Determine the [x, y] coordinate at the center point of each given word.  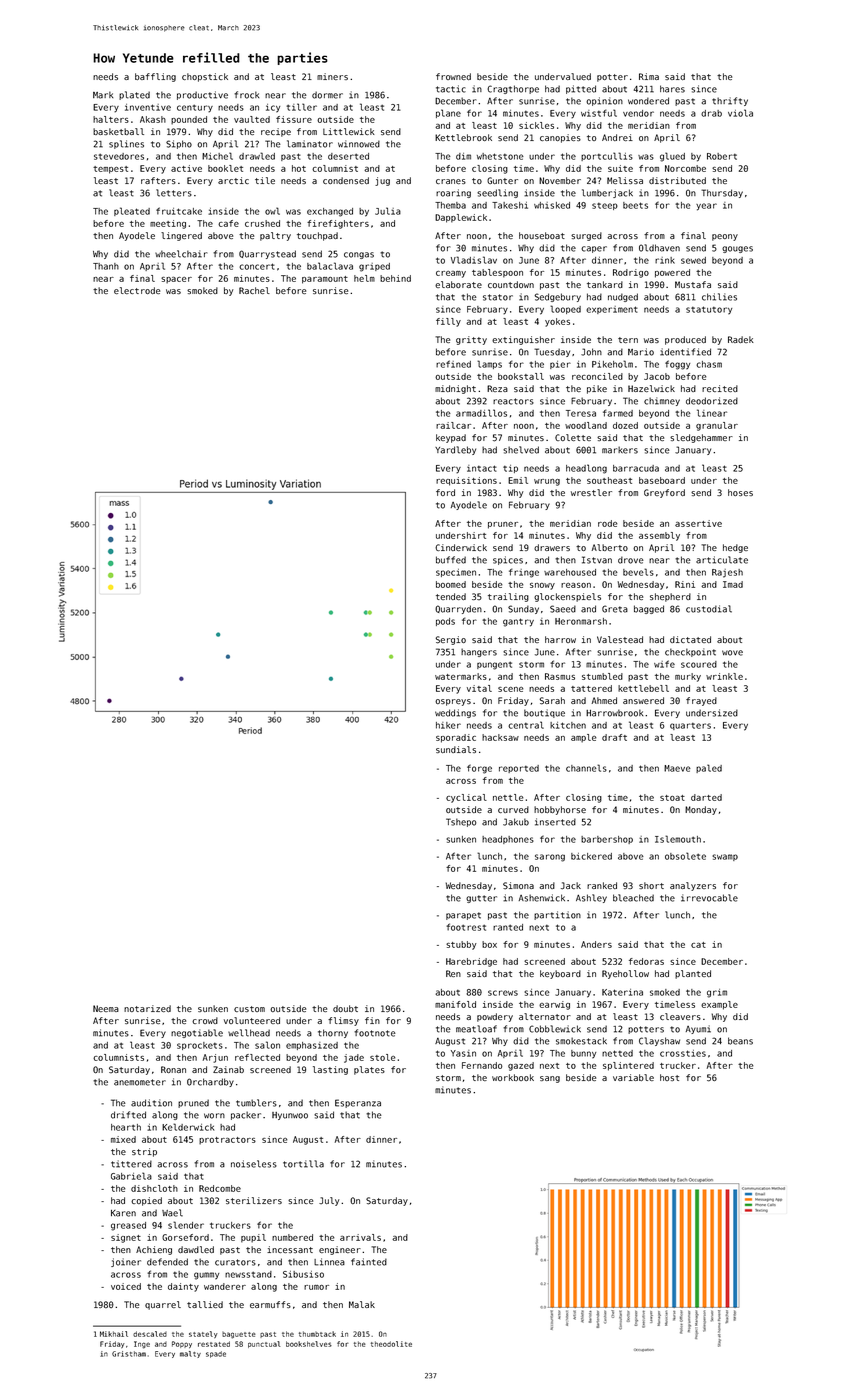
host [669, 1077]
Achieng [154, 1250]
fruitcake [179, 211]
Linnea [329, 1262]
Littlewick [349, 131]
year [706, 207]
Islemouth [678, 839]
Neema [106, 1008]
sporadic [456, 738]
